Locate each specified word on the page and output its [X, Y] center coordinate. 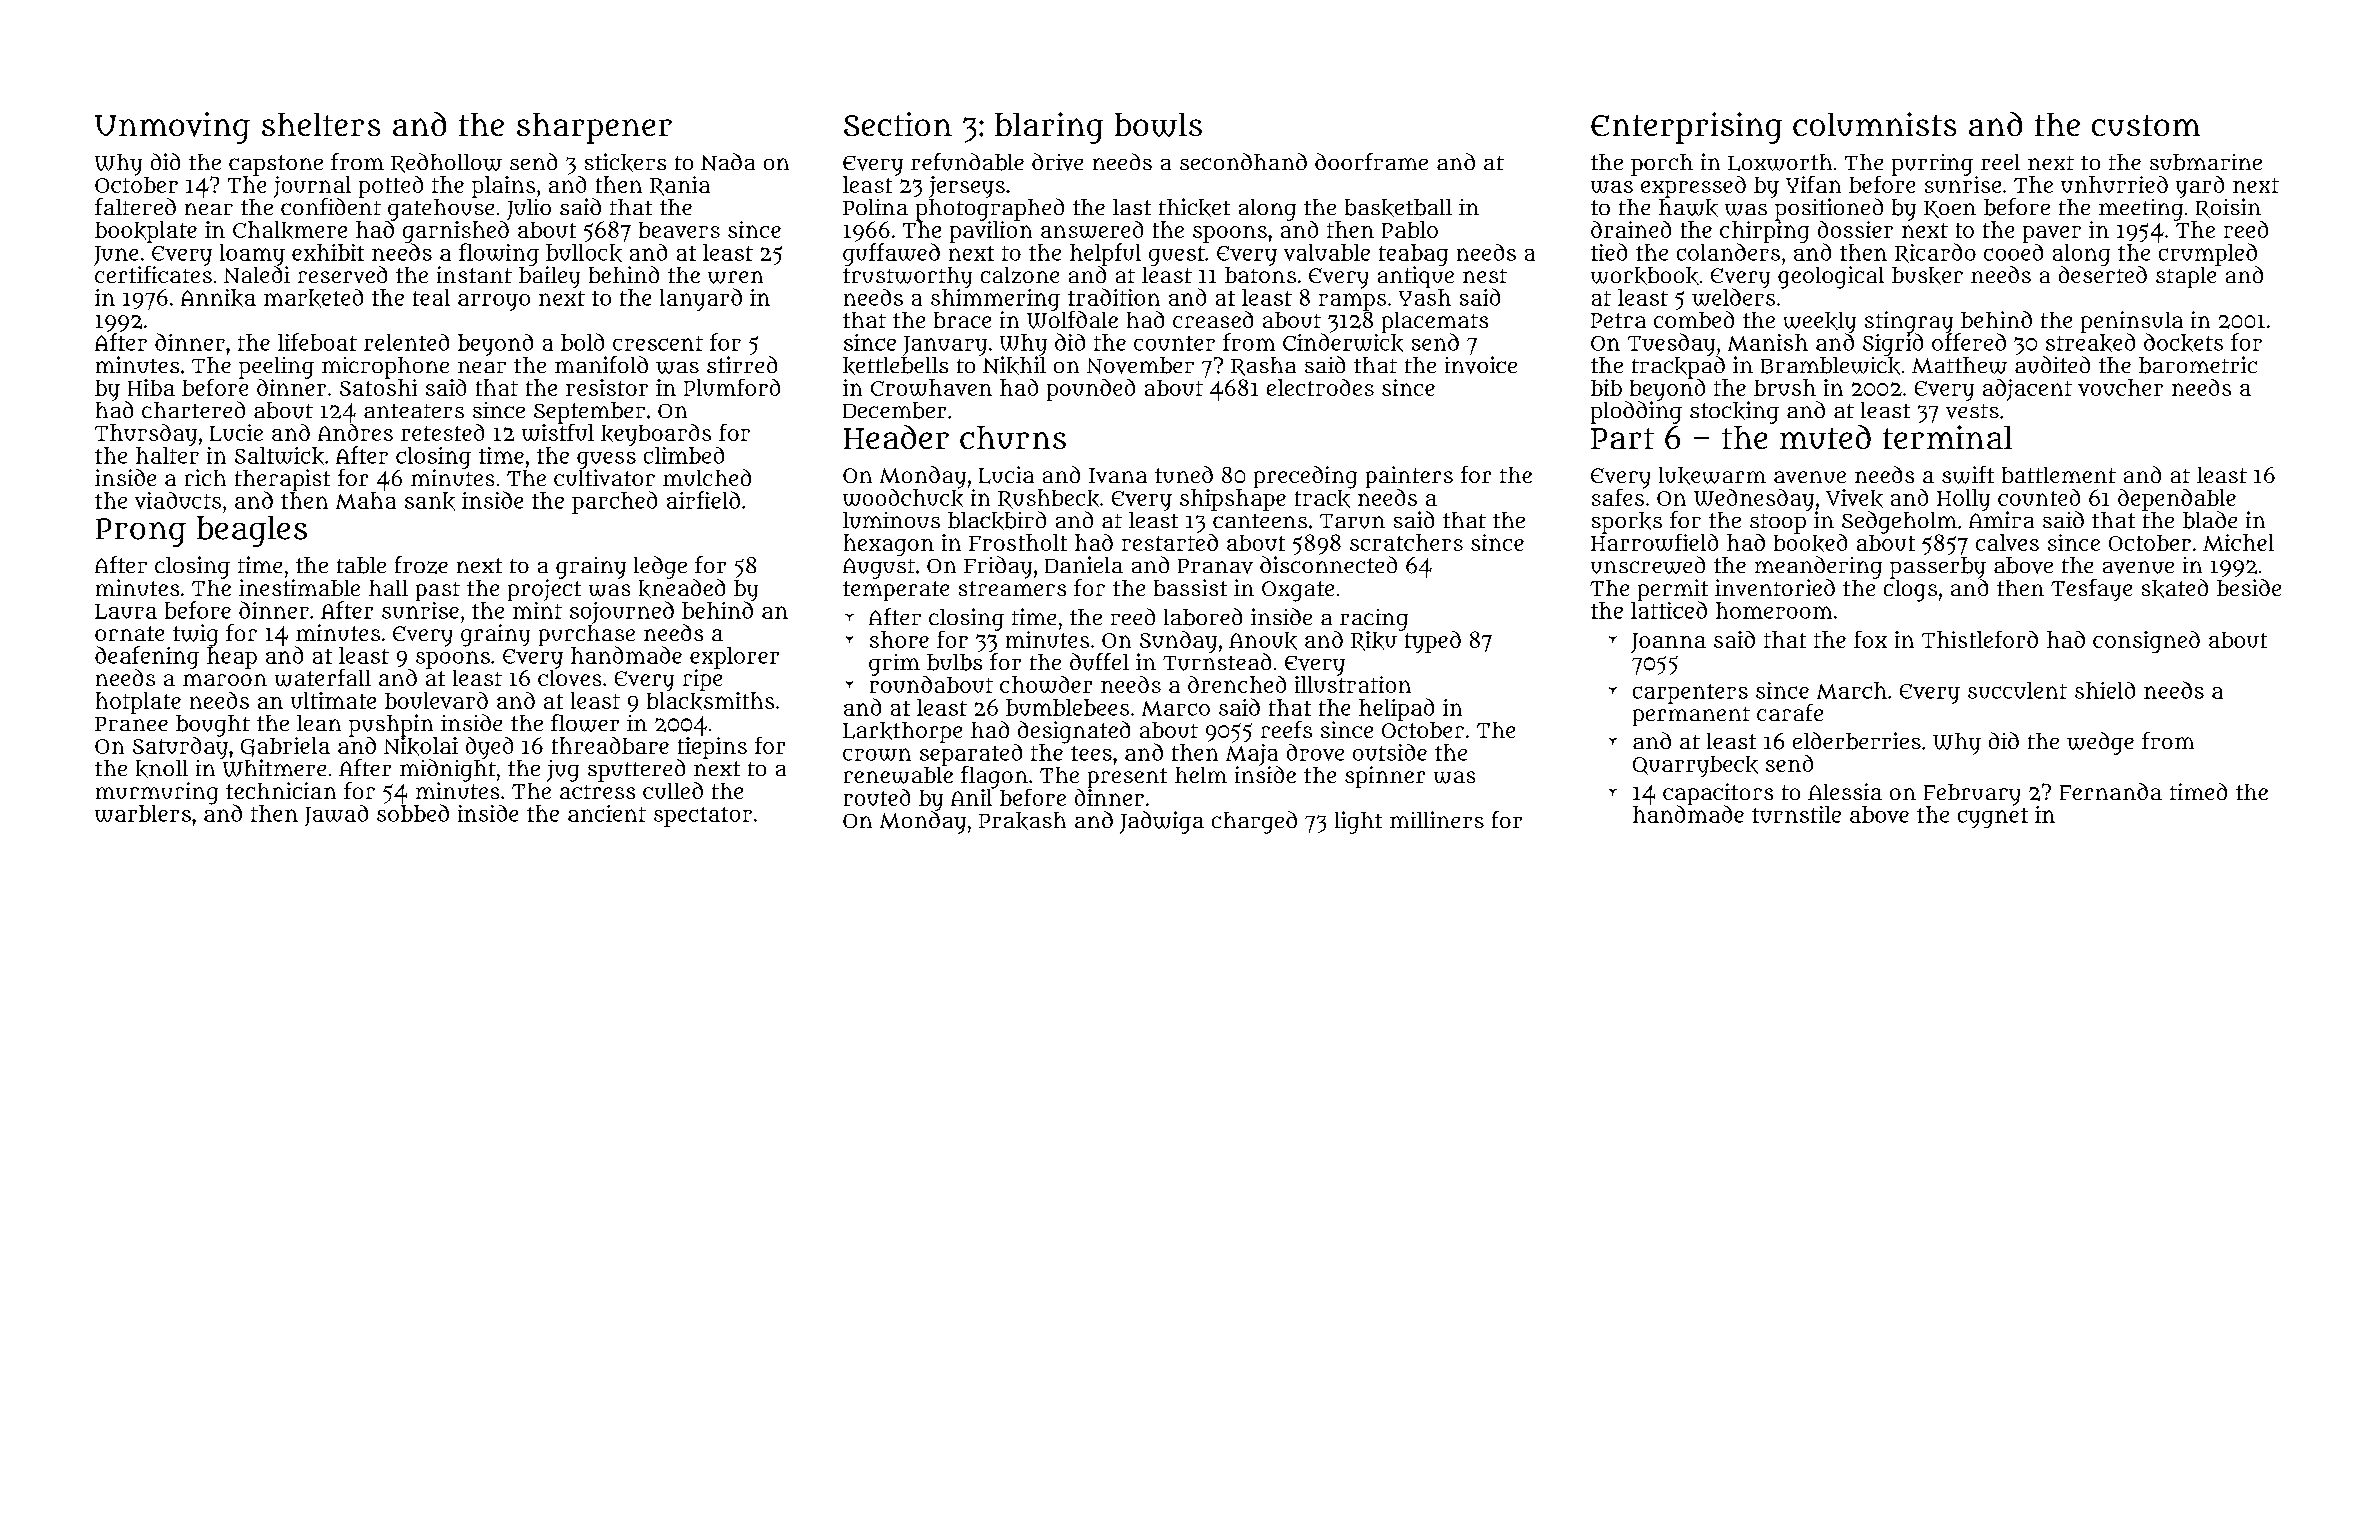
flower [585, 723]
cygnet [1993, 818]
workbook [1645, 276]
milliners [1437, 819]
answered [1092, 229]
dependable [2177, 500]
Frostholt [1018, 542]
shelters [321, 124]
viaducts [178, 500]
